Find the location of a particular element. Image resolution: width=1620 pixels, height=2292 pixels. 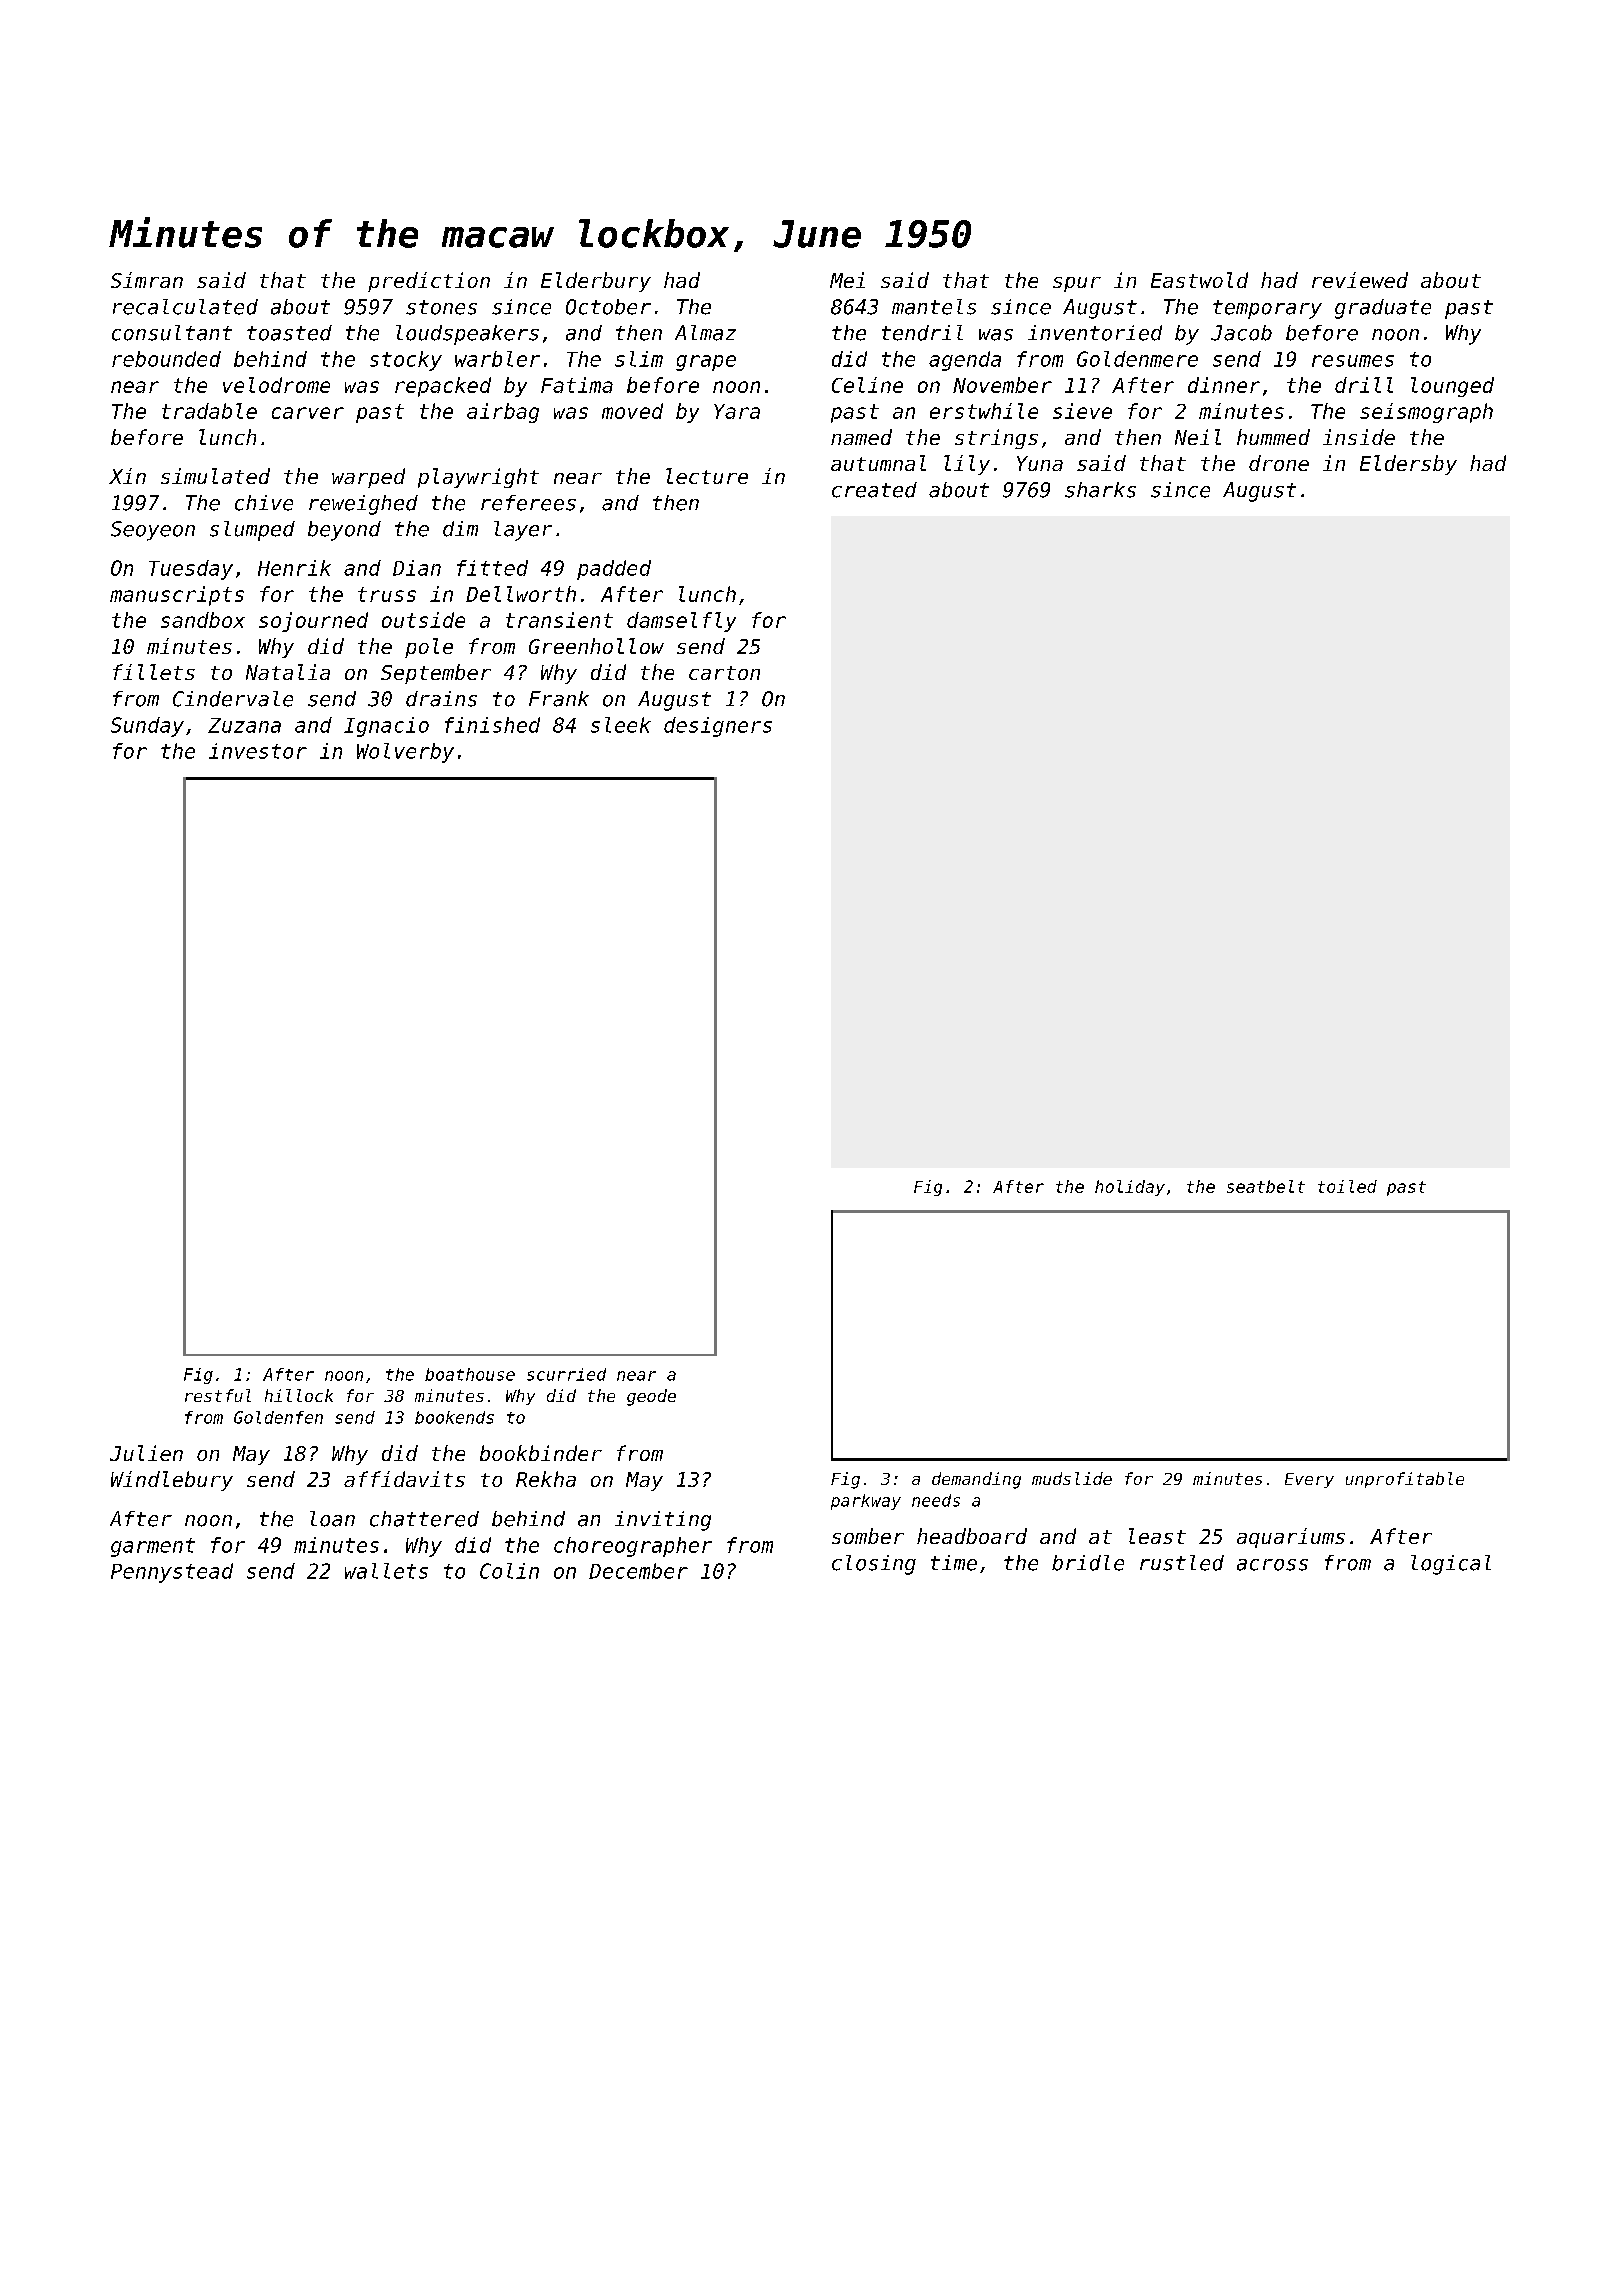

rustled is located at coordinates (1182, 1563).
